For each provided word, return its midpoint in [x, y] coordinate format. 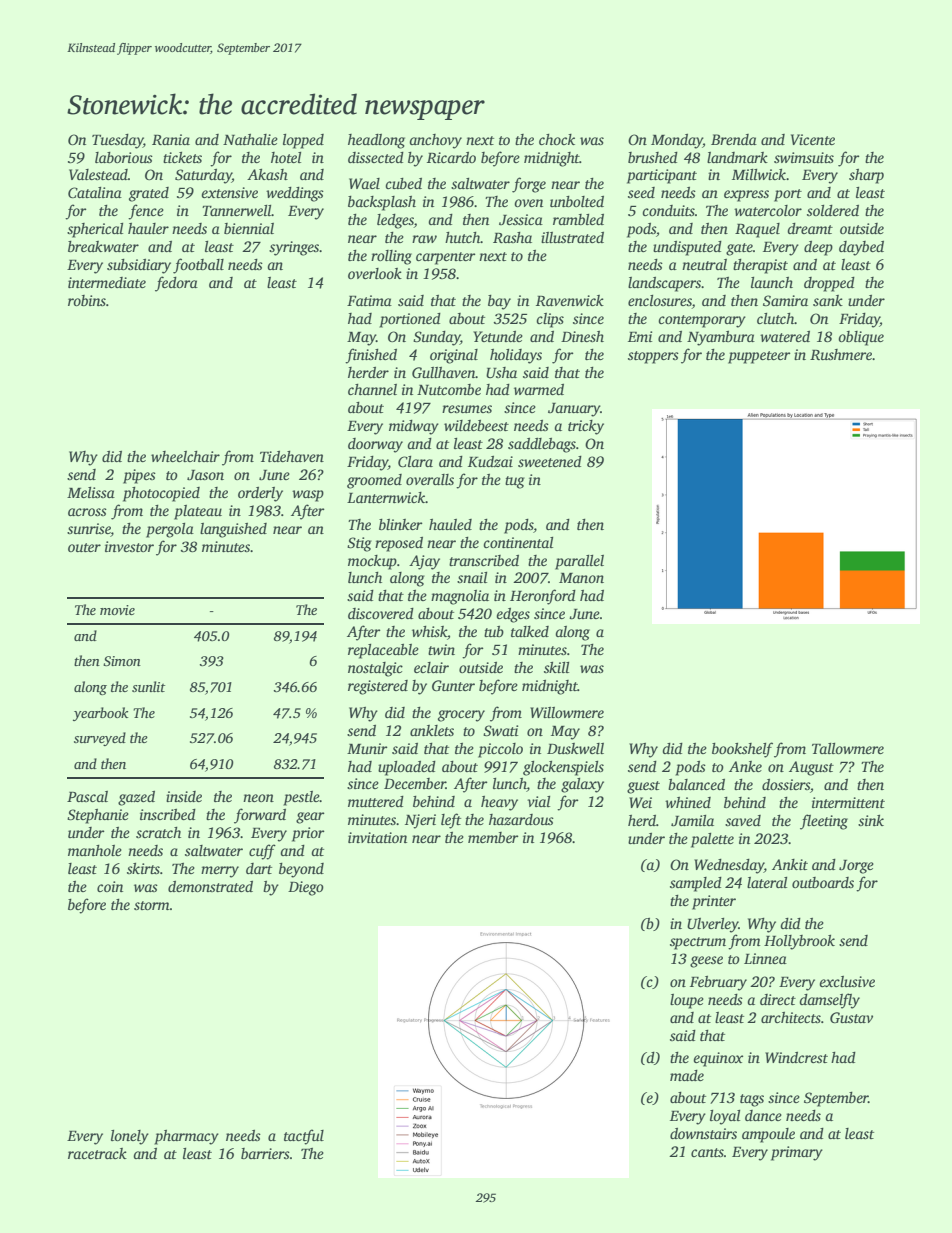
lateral [767, 882]
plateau [198, 512]
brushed [653, 157]
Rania [171, 139]
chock [557, 139]
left [451, 821]
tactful [304, 1137]
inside [184, 796]
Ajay [424, 562]
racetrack [97, 1153]
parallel [579, 562]
